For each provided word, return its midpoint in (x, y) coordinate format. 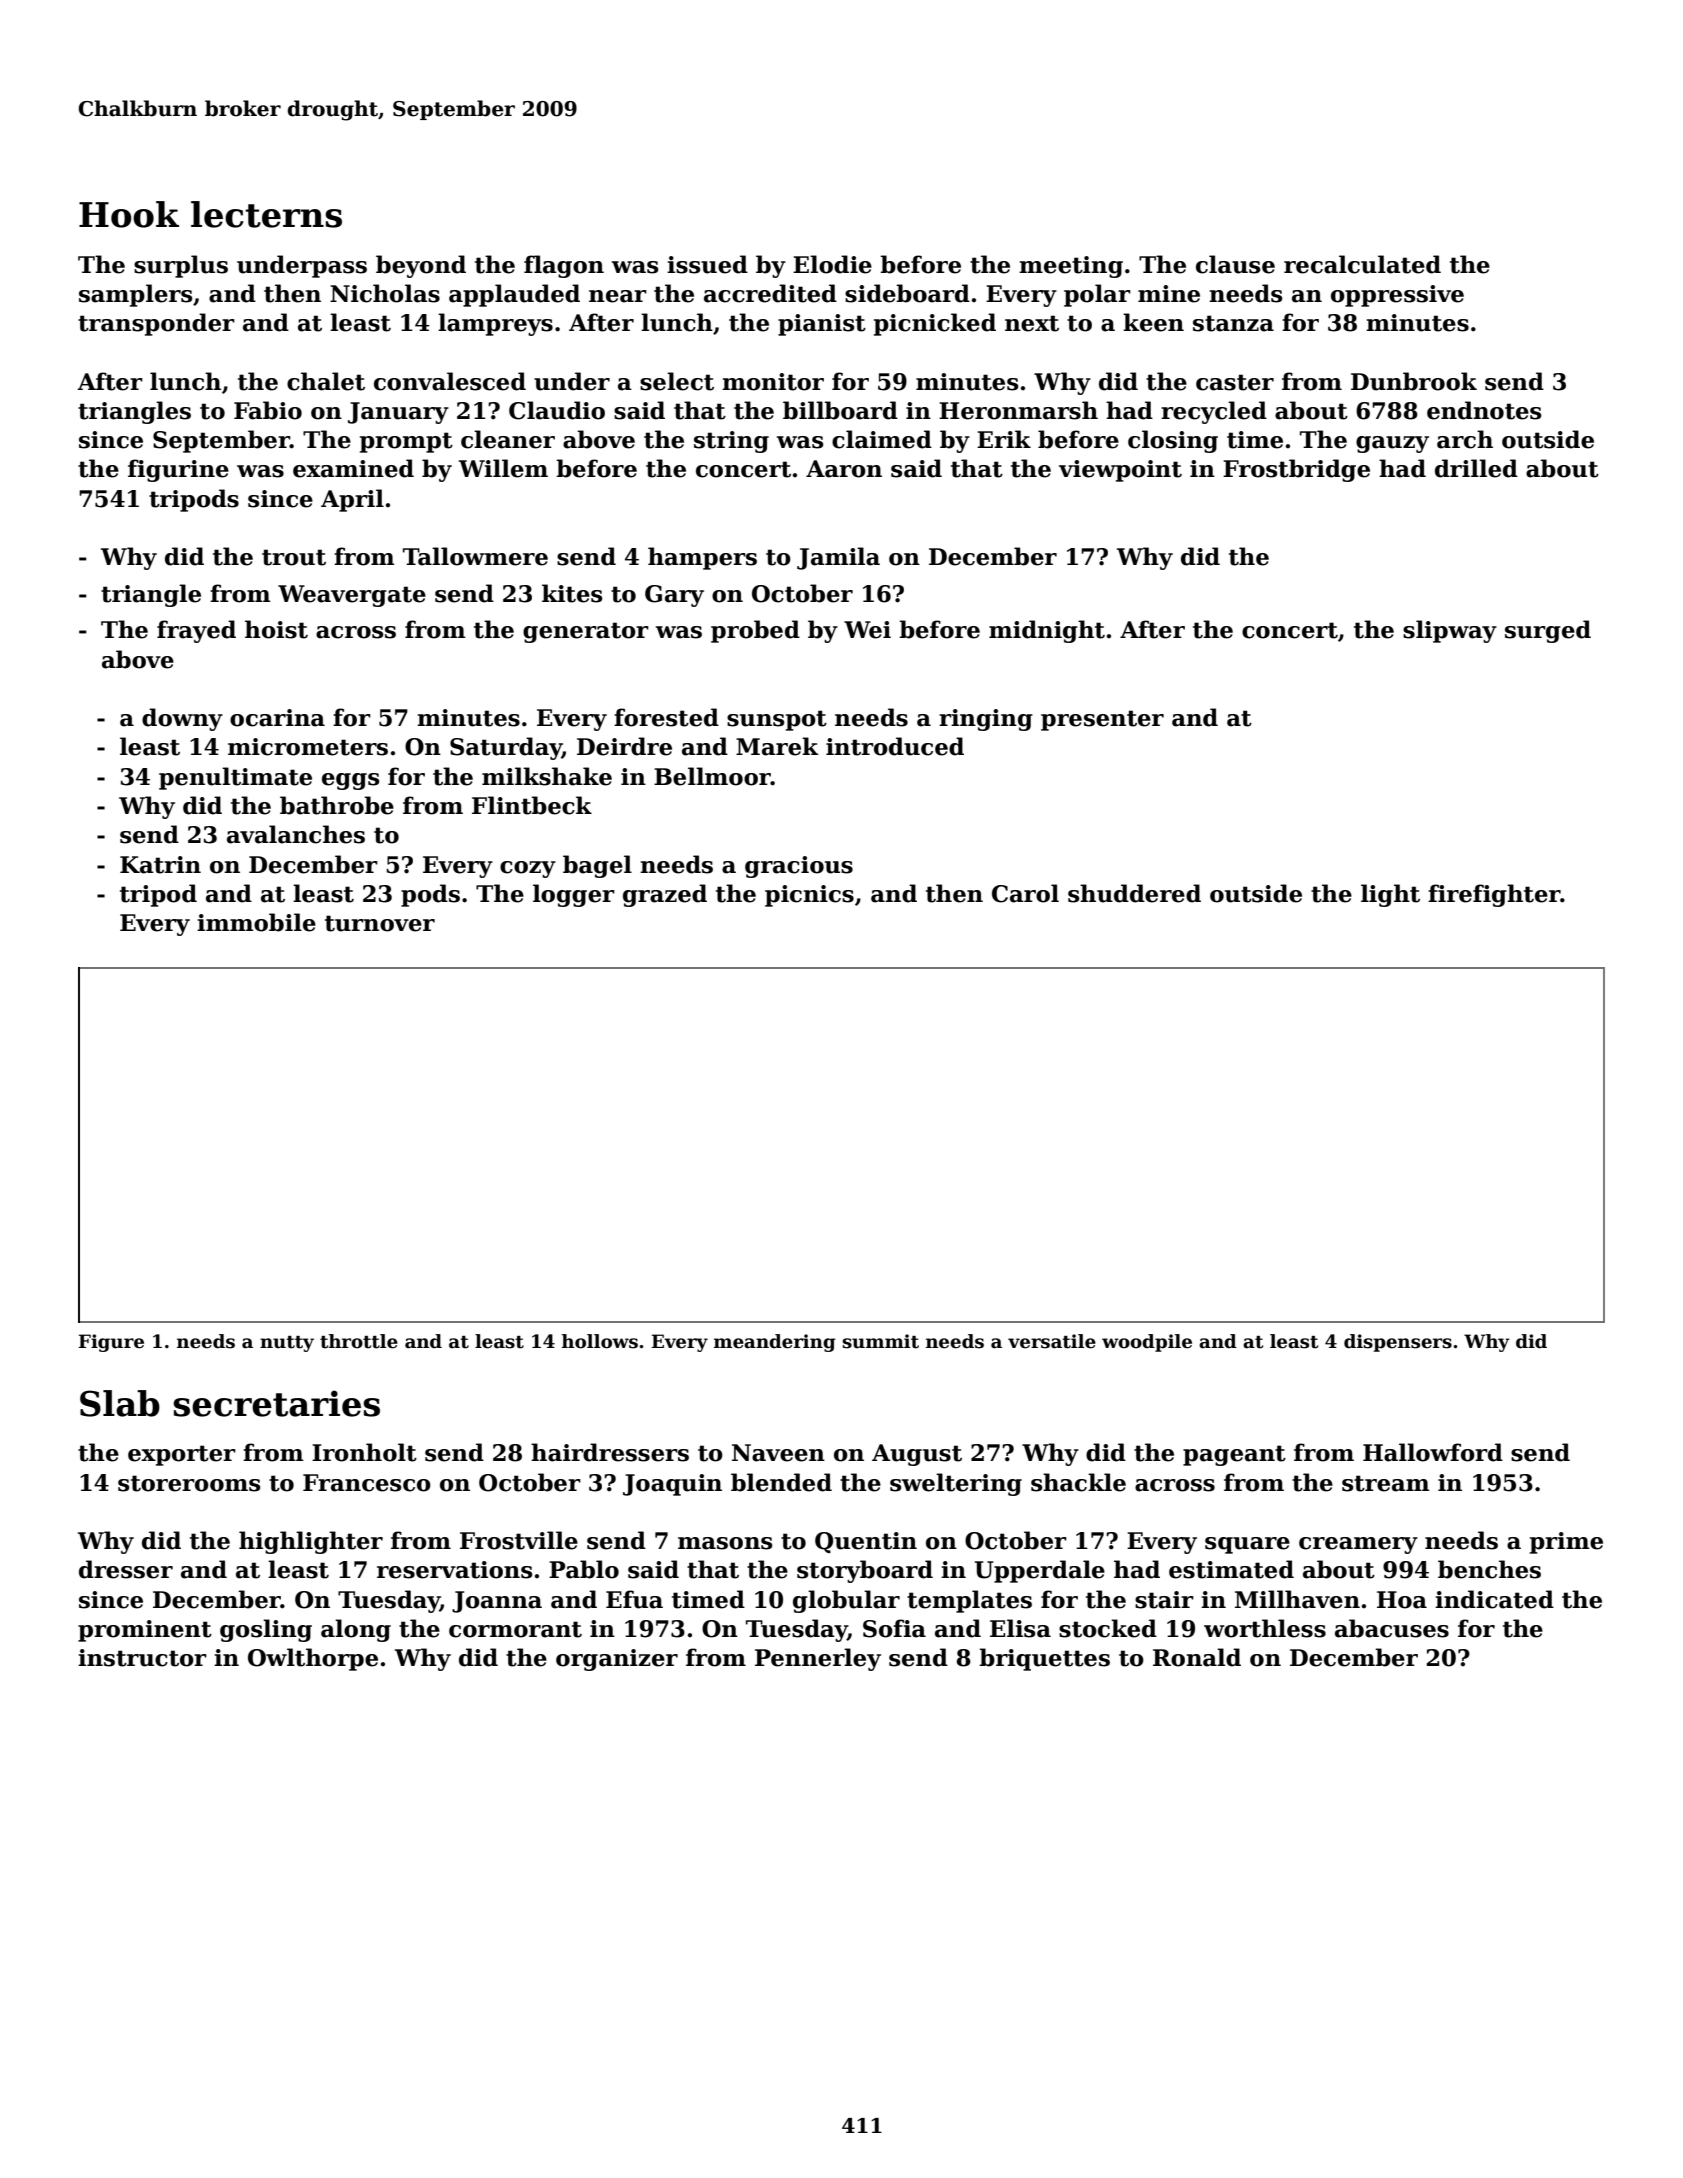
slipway (1450, 631)
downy (182, 719)
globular (846, 1601)
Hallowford (1433, 1452)
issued (707, 264)
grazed (665, 895)
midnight (1047, 631)
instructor (142, 1658)
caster (1235, 382)
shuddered (1134, 893)
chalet (326, 381)
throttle (359, 1341)
